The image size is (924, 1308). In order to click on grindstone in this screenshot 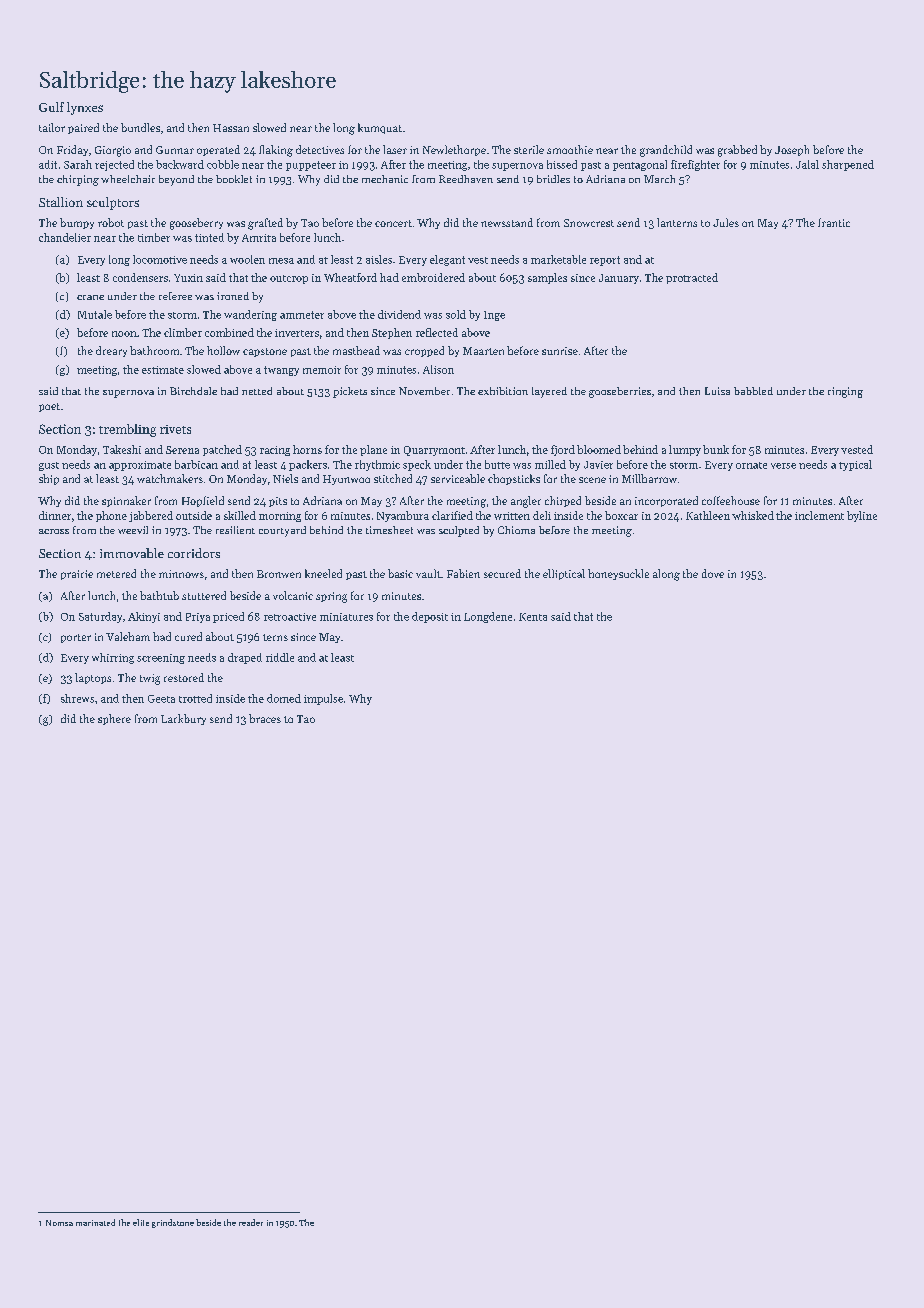, I will do `click(173, 1223)`.
